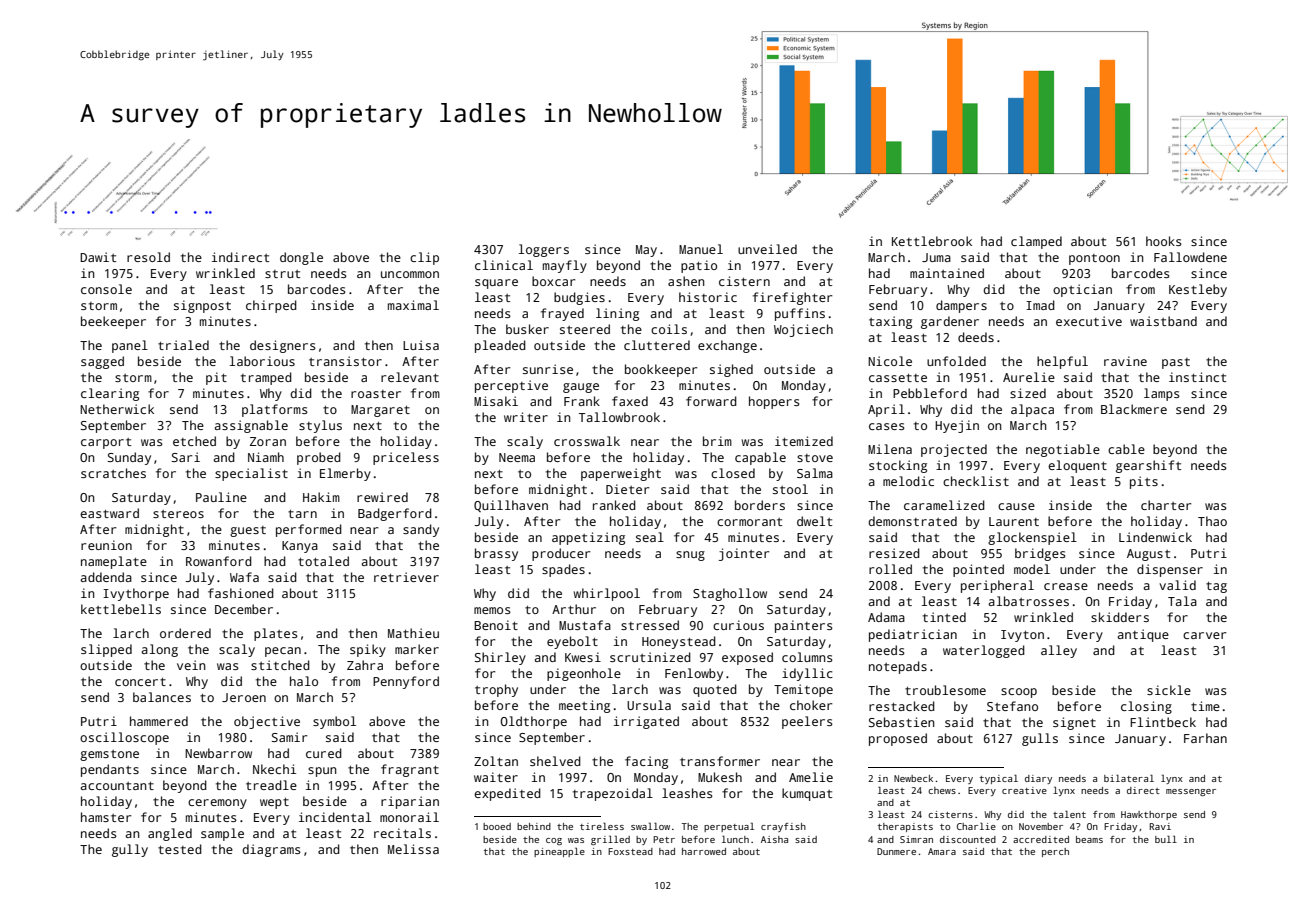 Image resolution: width=1308 pixels, height=924 pixels. Describe the element at coordinates (136, 594) in the screenshot. I see `Ivythorpe` at that location.
